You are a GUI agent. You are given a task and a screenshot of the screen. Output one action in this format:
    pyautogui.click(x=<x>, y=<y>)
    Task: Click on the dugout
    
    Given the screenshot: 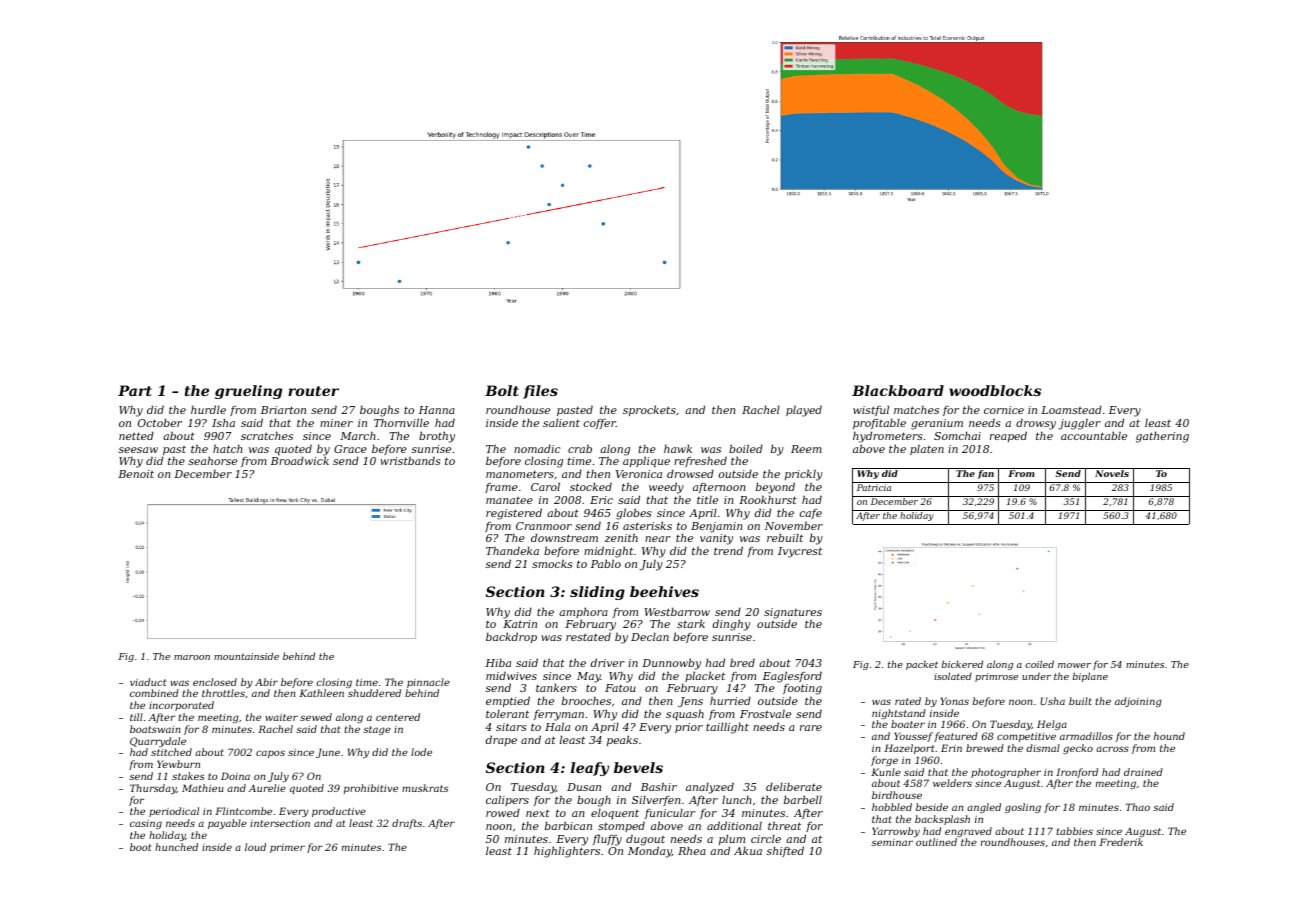 What is the action you would take?
    pyautogui.click(x=645, y=840)
